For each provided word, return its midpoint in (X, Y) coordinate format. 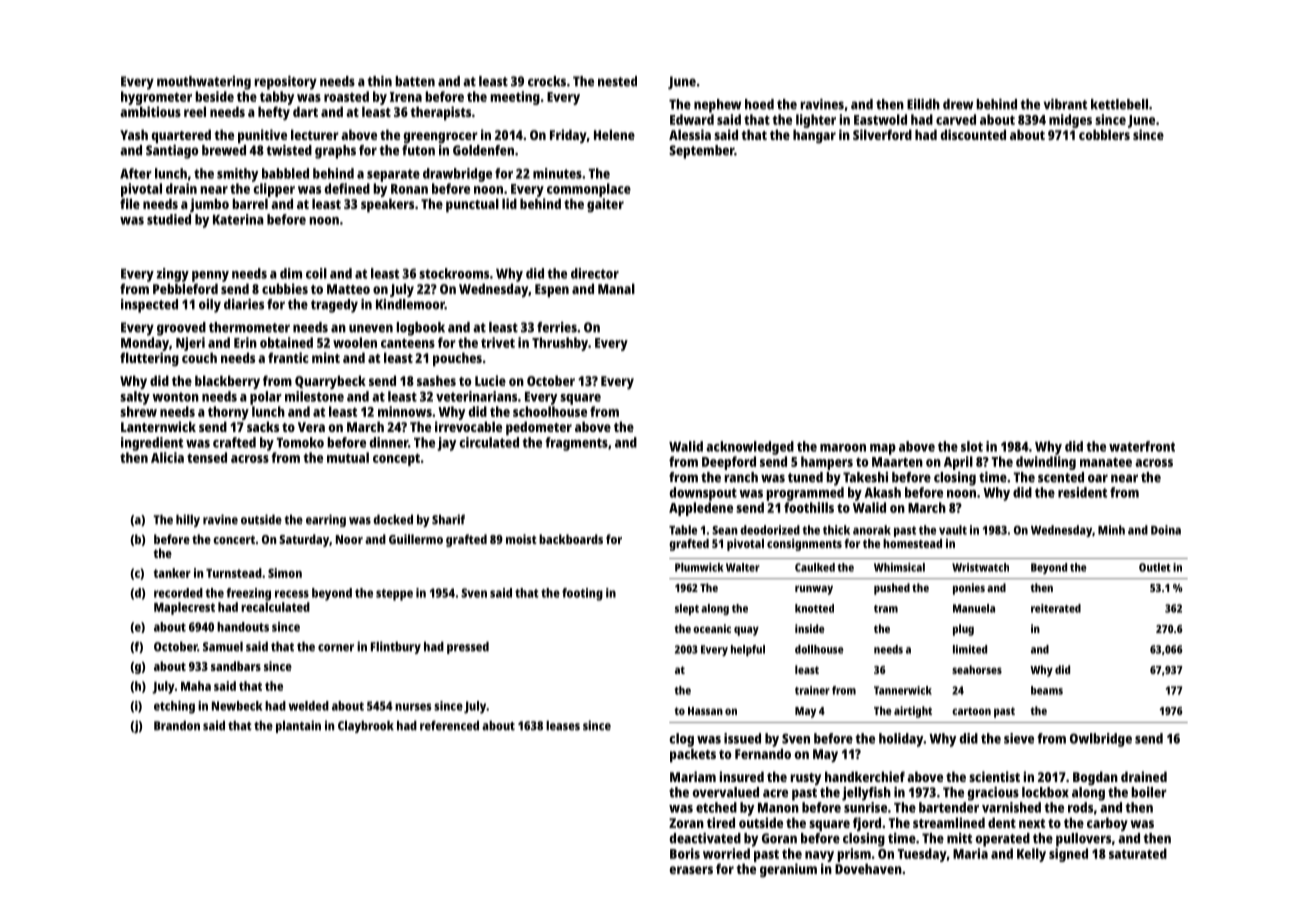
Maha (196, 686)
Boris (685, 853)
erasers (691, 870)
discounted (973, 134)
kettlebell (1119, 104)
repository (286, 83)
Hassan (705, 711)
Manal (616, 288)
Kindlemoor (410, 304)
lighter (816, 121)
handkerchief (865, 776)
